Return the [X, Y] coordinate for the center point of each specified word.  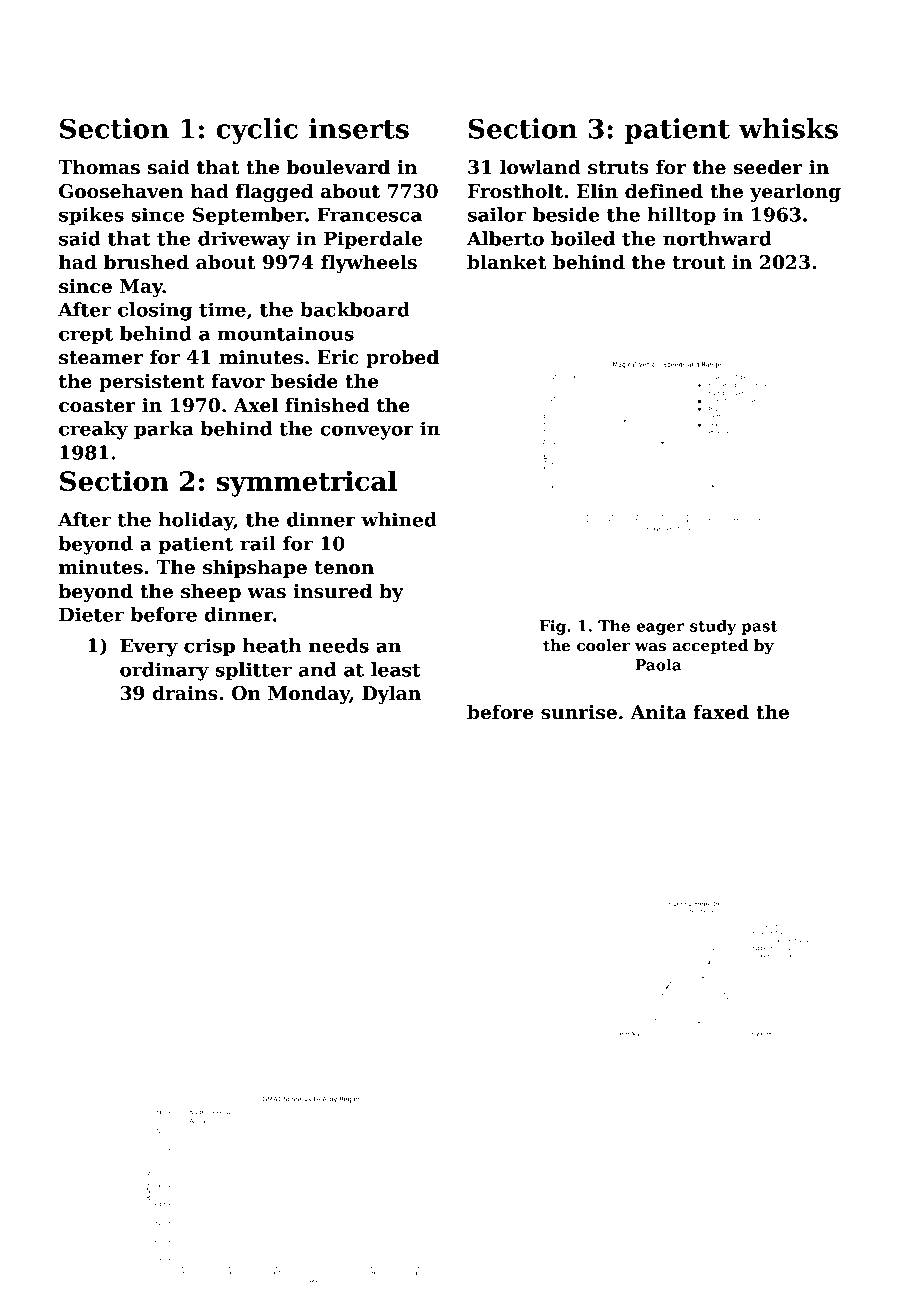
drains [185, 693]
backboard [355, 309]
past [759, 628]
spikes [91, 216]
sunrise [579, 712]
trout [698, 263]
